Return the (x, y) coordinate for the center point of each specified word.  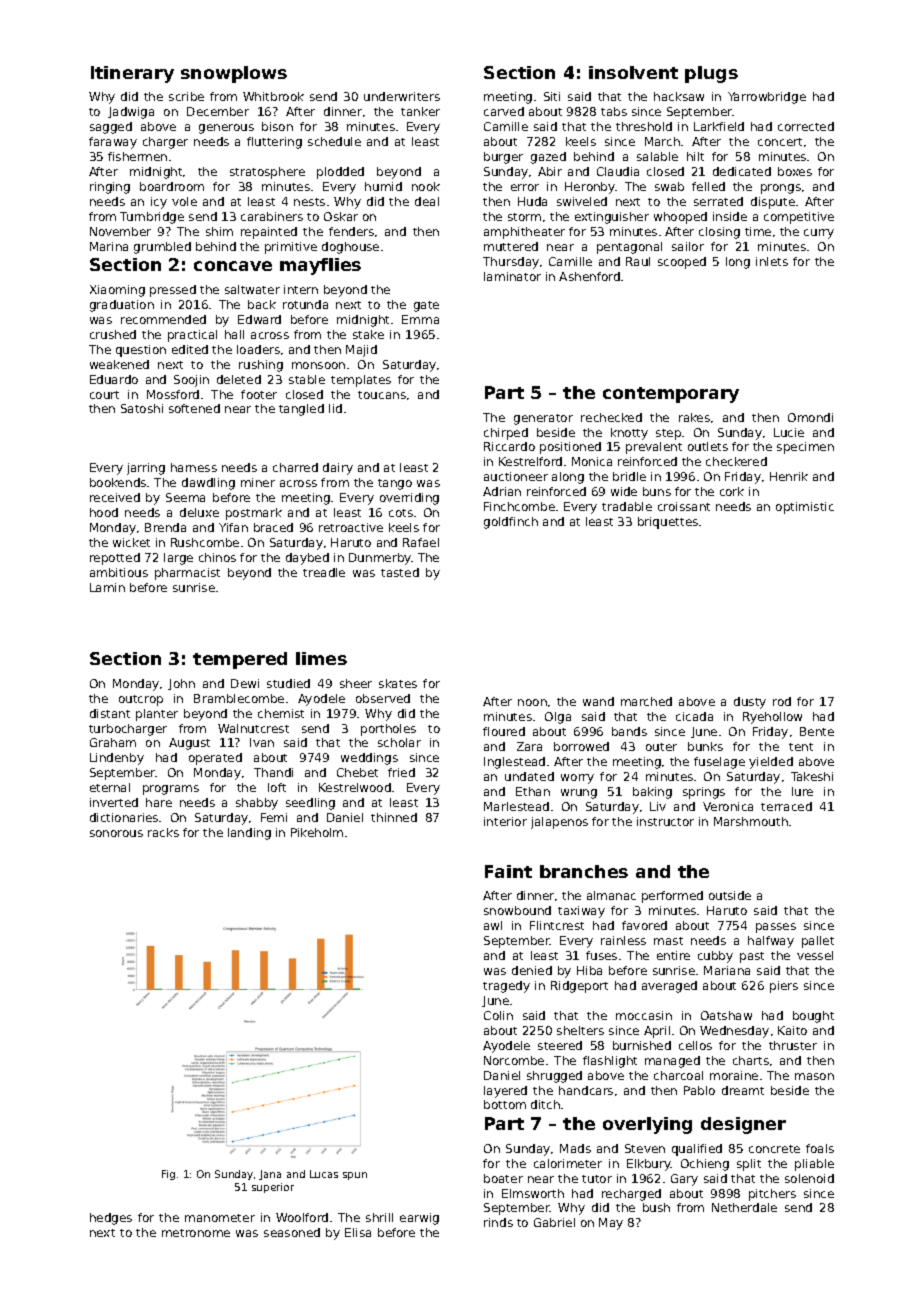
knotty (629, 434)
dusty (750, 703)
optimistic (805, 508)
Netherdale (744, 1207)
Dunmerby (380, 559)
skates (398, 683)
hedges (111, 1219)
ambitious (119, 572)
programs (171, 790)
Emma (420, 319)
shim (219, 231)
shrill (379, 1217)
